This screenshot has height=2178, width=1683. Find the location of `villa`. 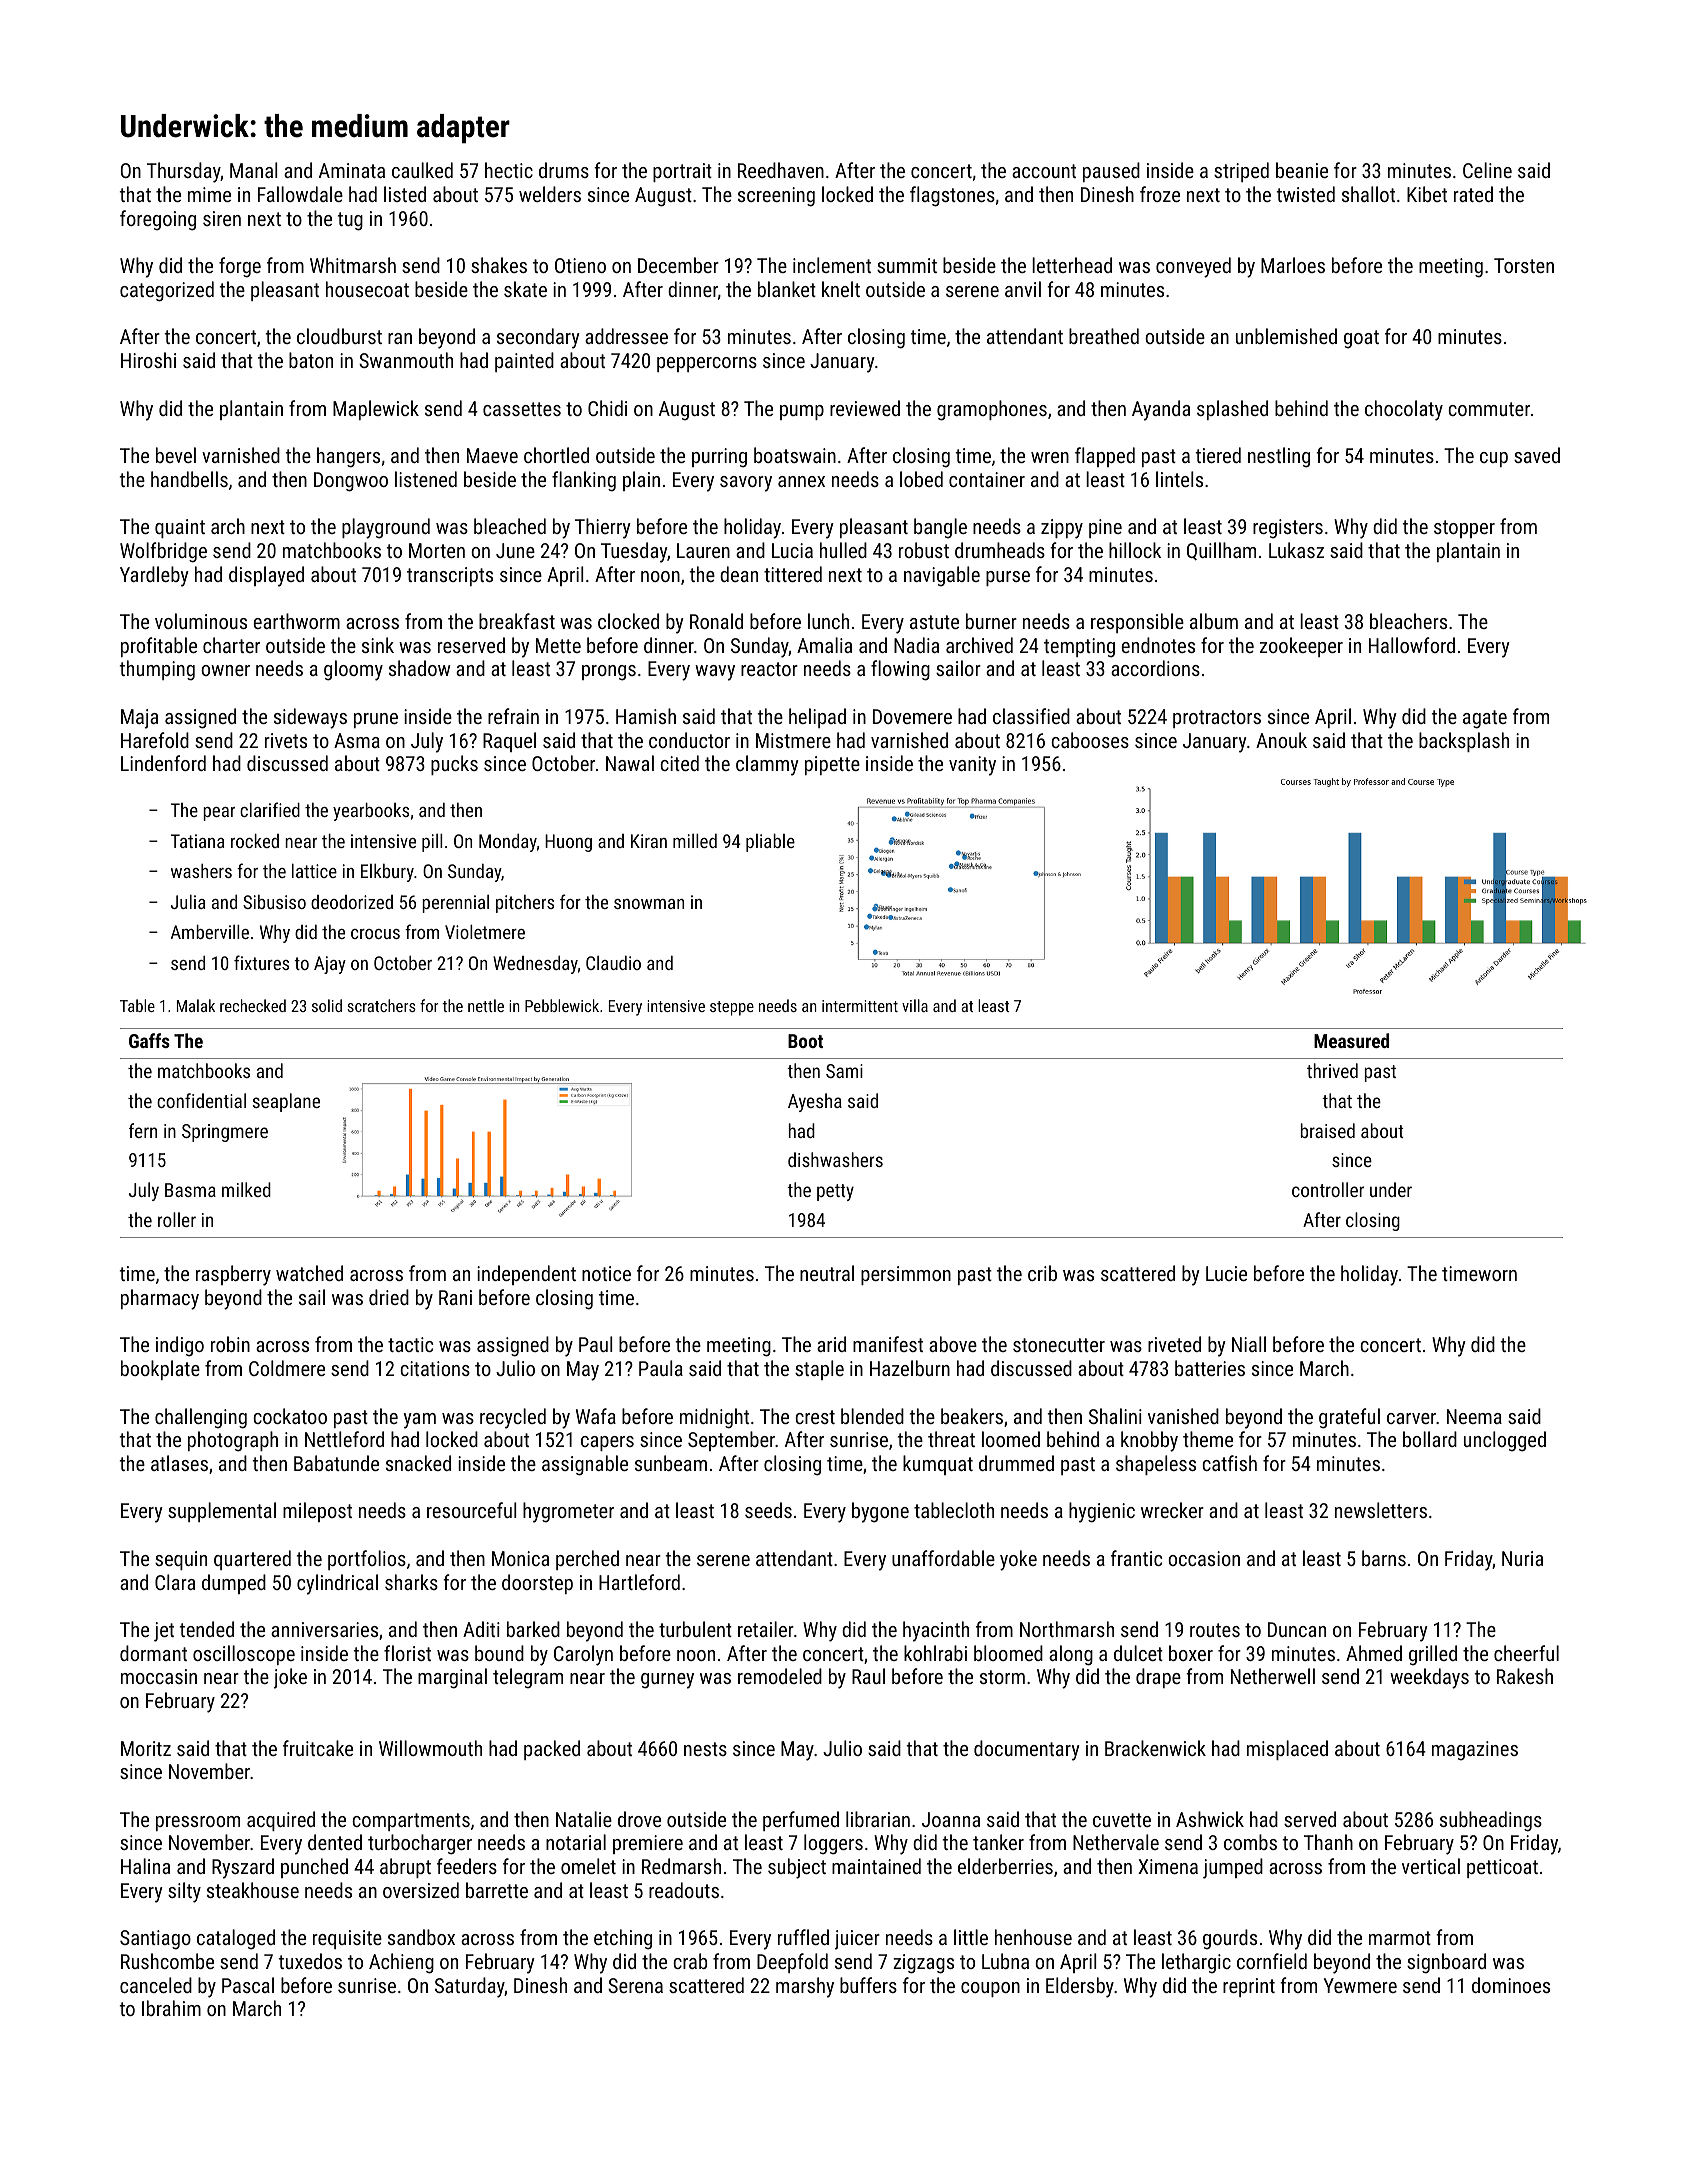

villa is located at coordinates (915, 1005).
